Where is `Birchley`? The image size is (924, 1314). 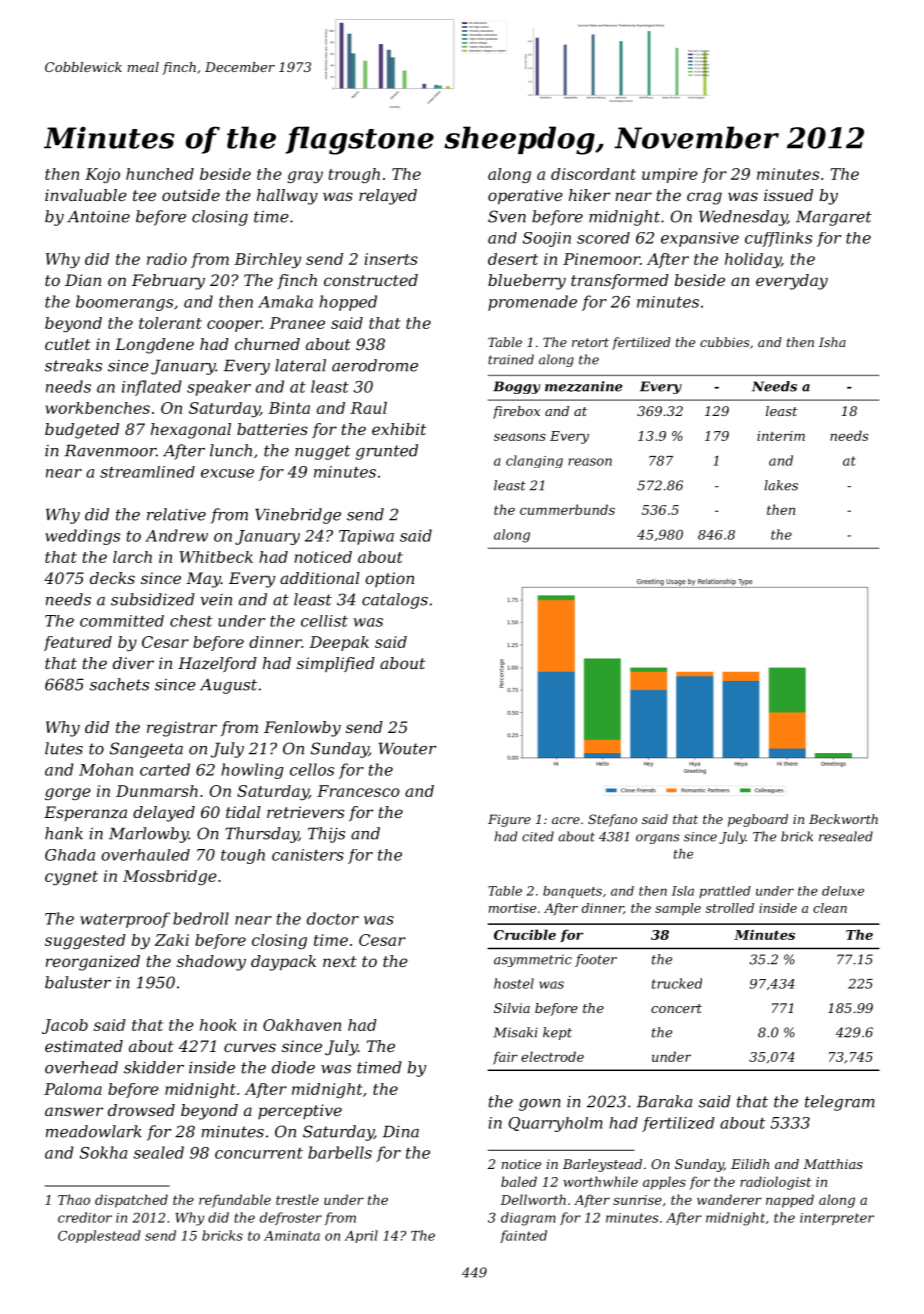 Birchley is located at coordinates (267, 260).
